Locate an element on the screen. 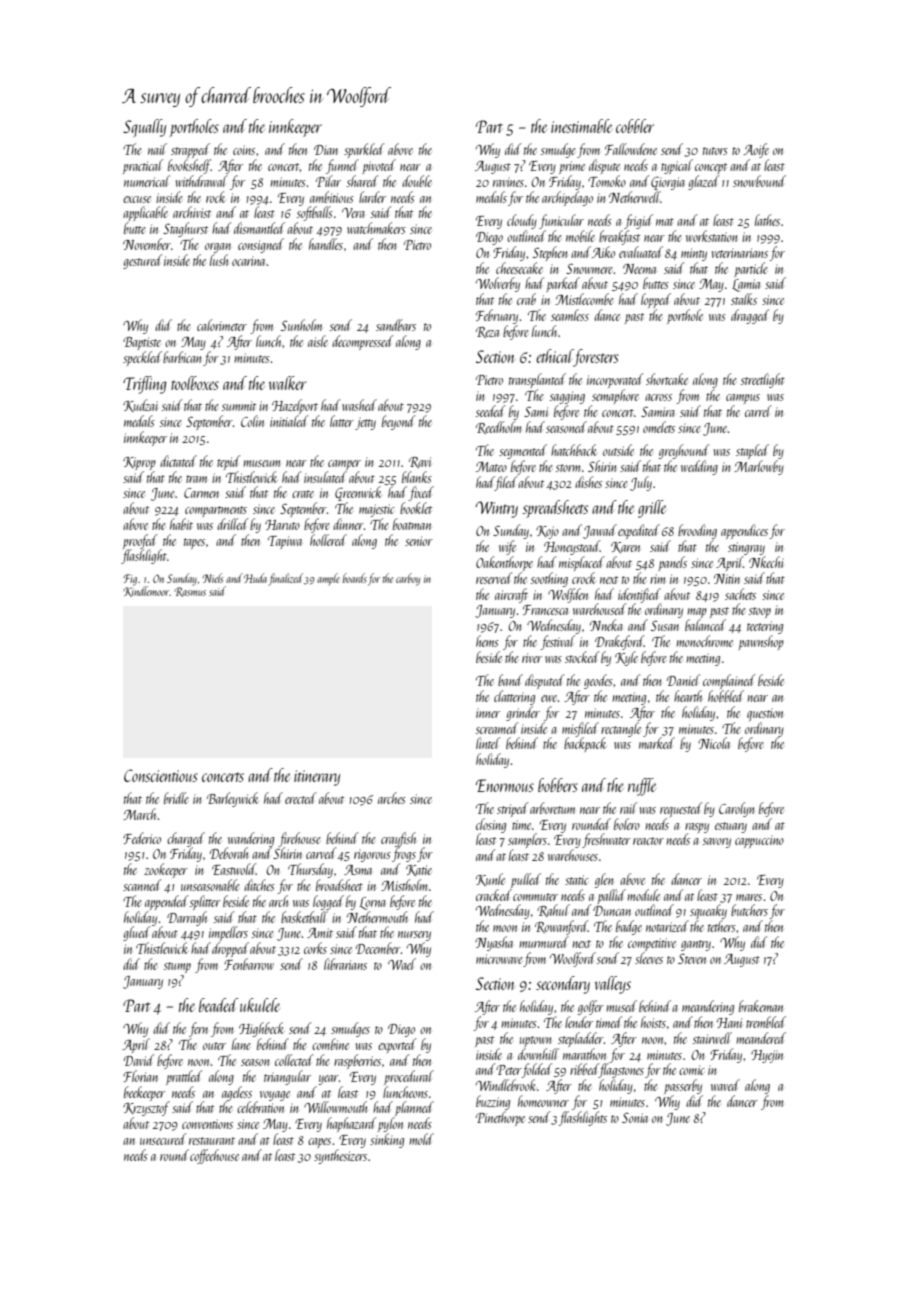 Image resolution: width=908 pixels, height=1316 pixels. cobbler is located at coordinates (635, 126).
